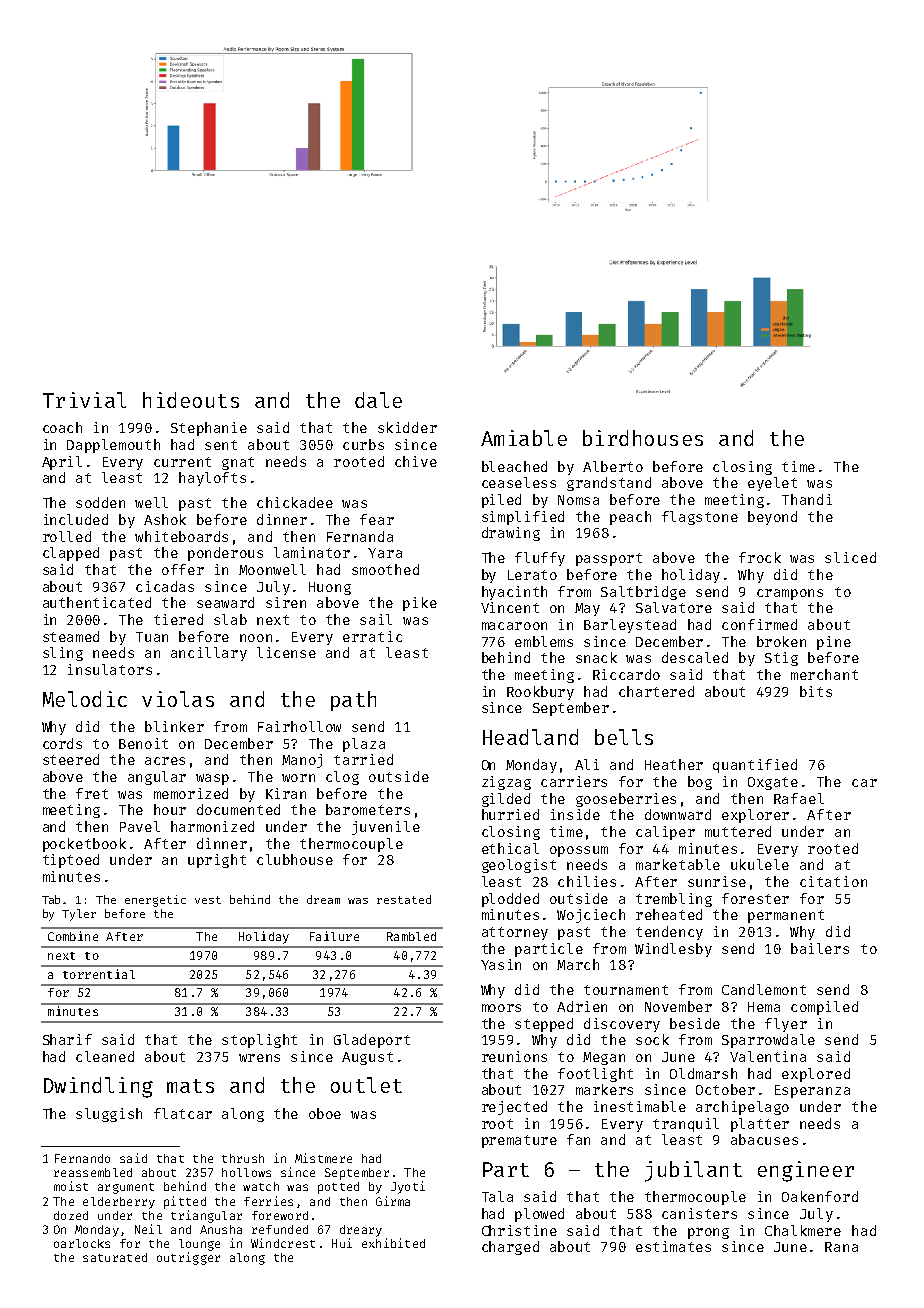  What do you see at coordinates (806, 1171) in the screenshot?
I see `engineer` at bounding box center [806, 1171].
